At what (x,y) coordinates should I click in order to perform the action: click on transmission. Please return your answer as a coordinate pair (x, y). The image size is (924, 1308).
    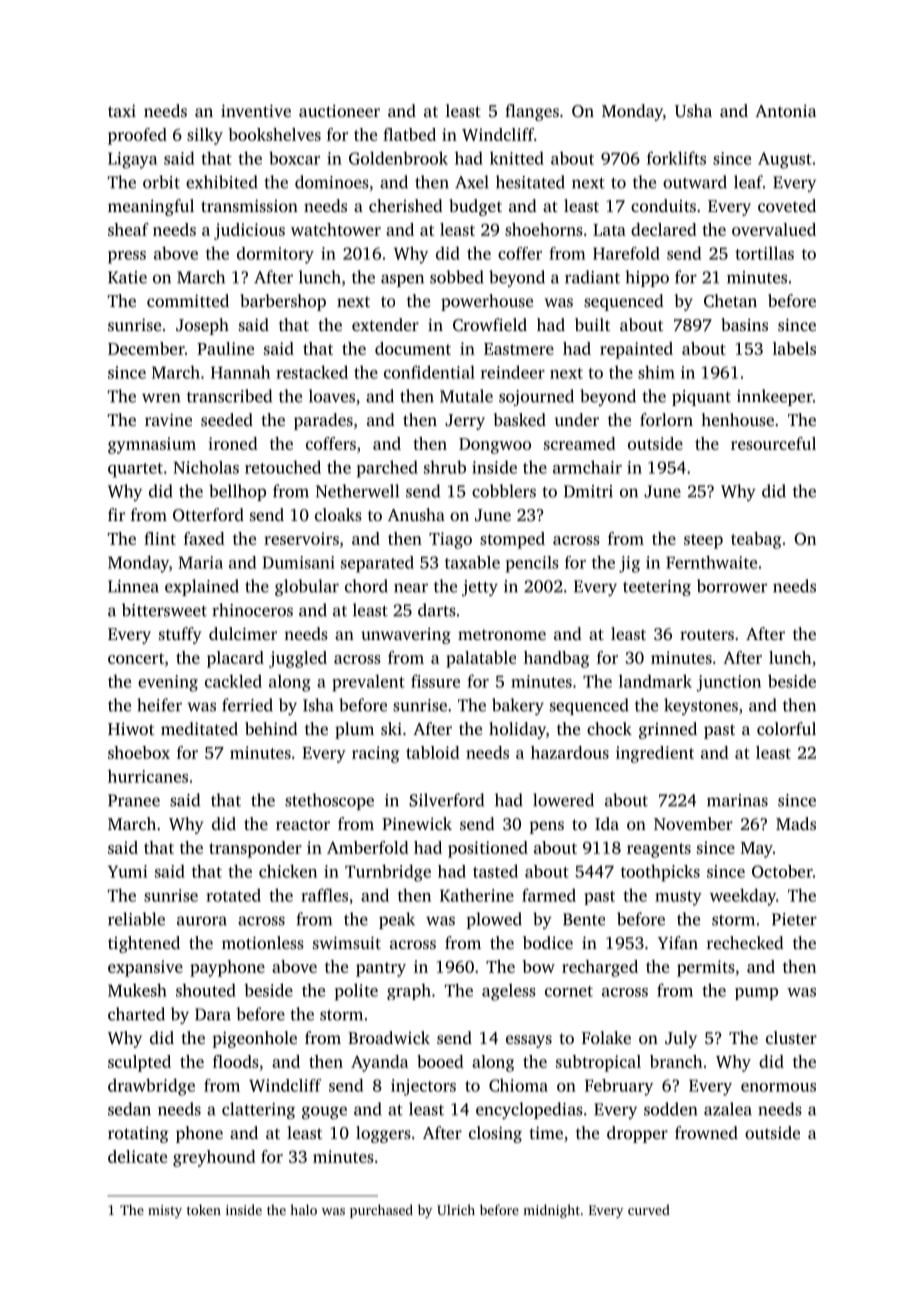
    Looking at the image, I should click on (249, 205).
